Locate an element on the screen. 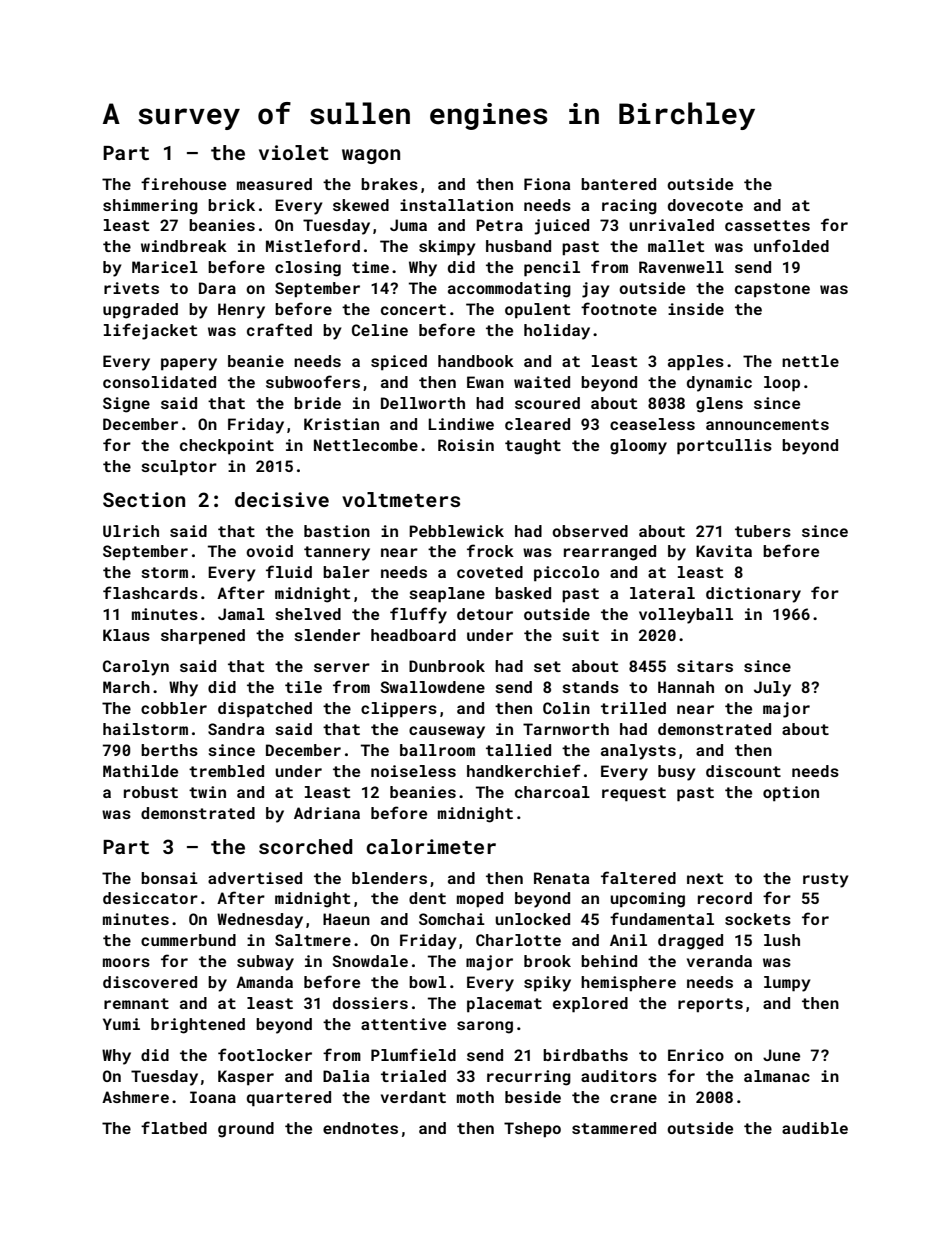  brakes is located at coordinates (389, 184).
